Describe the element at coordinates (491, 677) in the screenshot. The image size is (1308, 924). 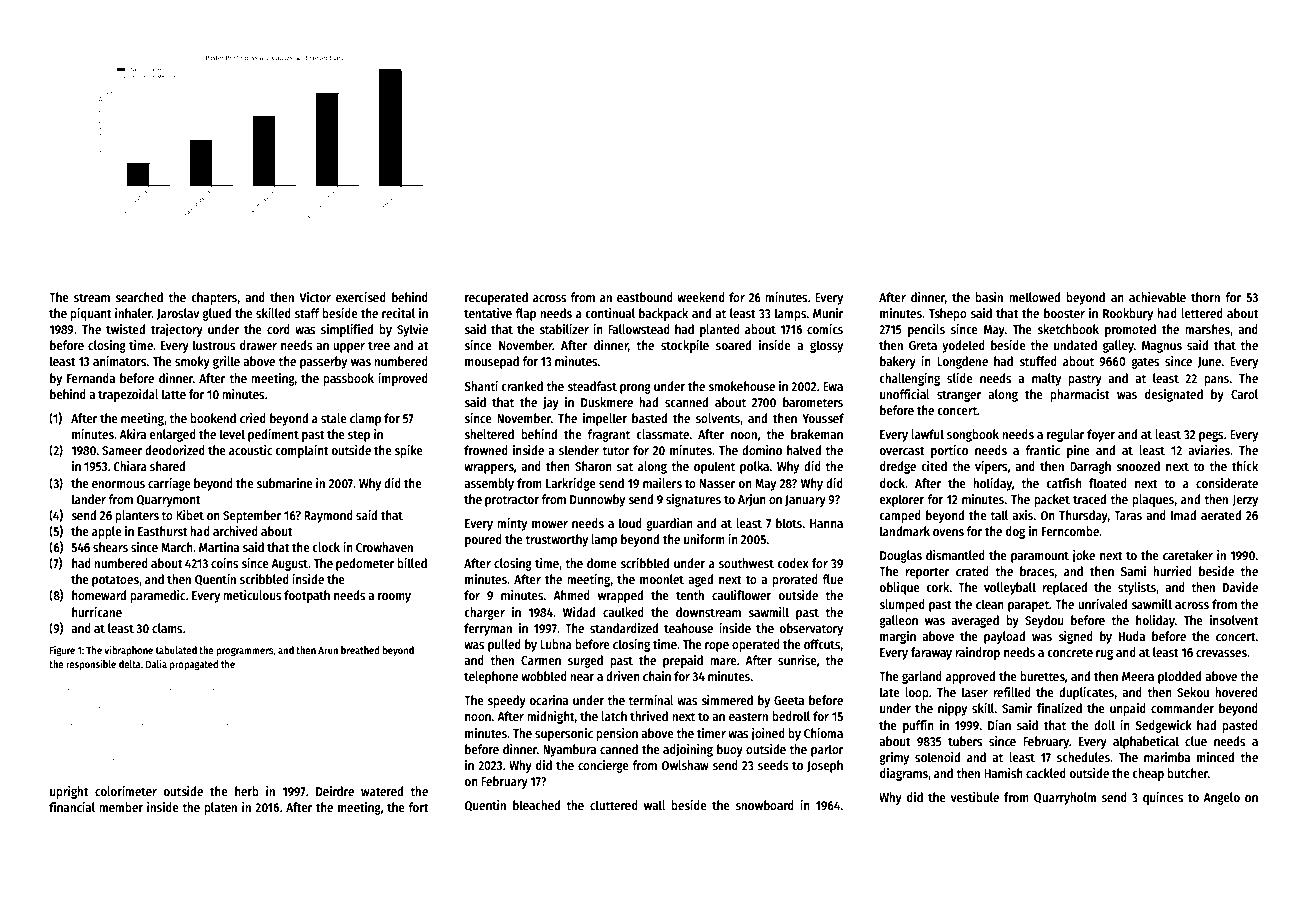
I see `telephone` at that location.
